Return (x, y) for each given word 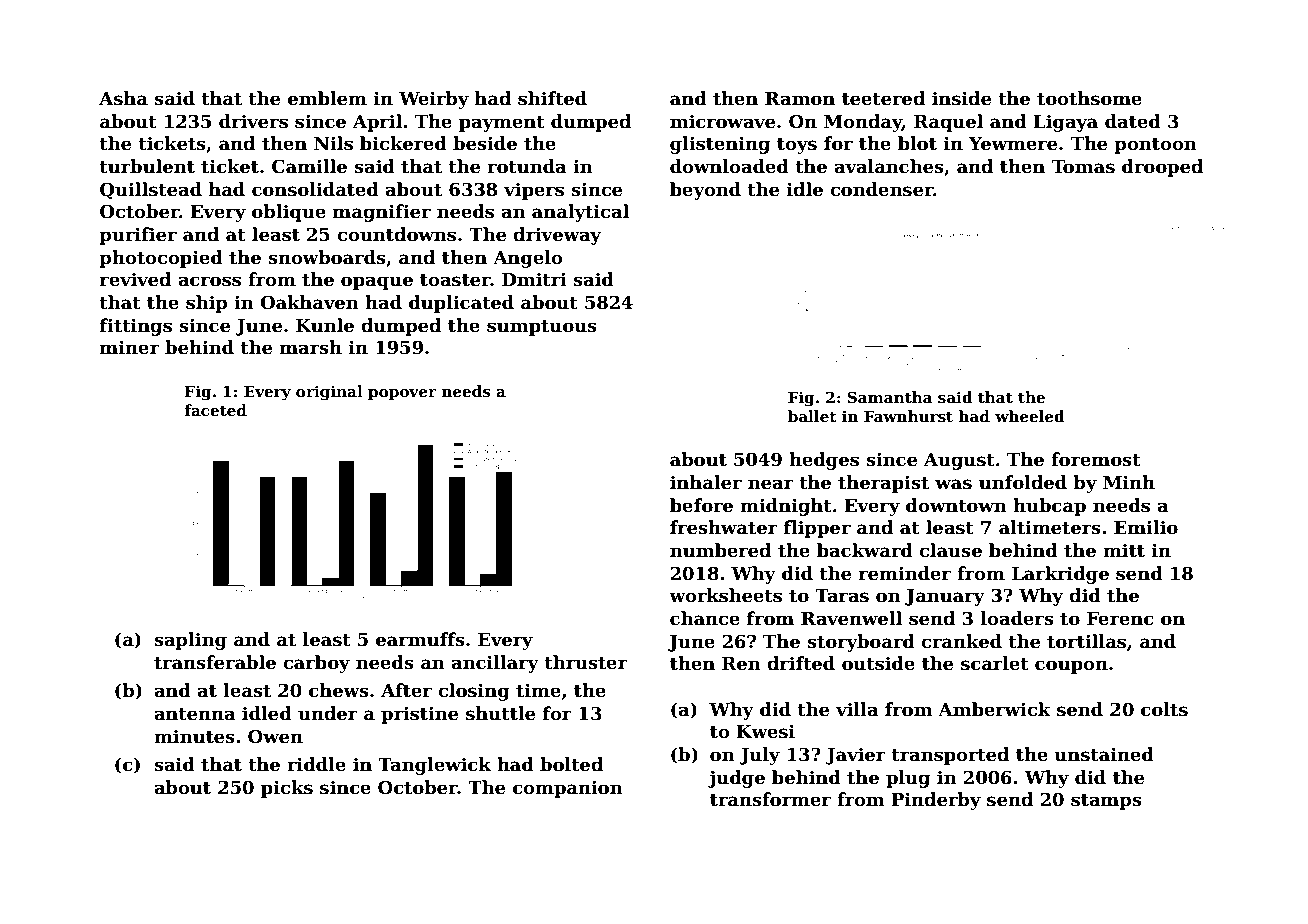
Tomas (1083, 167)
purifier (138, 236)
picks (287, 789)
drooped (1162, 168)
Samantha (889, 397)
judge (736, 779)
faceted (216, 410)
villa (857, 709)
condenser (881, 189)
